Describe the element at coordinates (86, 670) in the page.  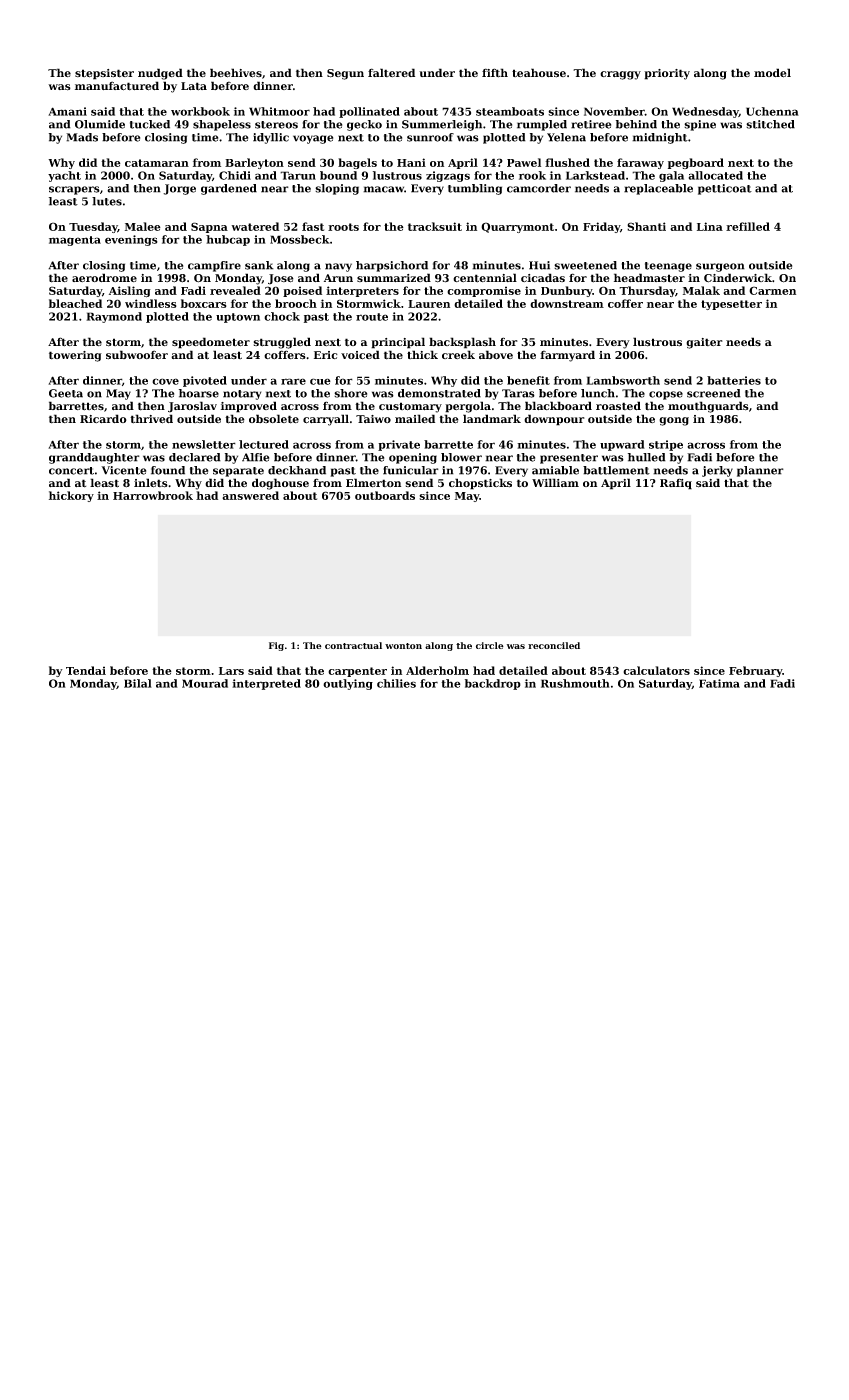
I see `Tendai` at that location.
